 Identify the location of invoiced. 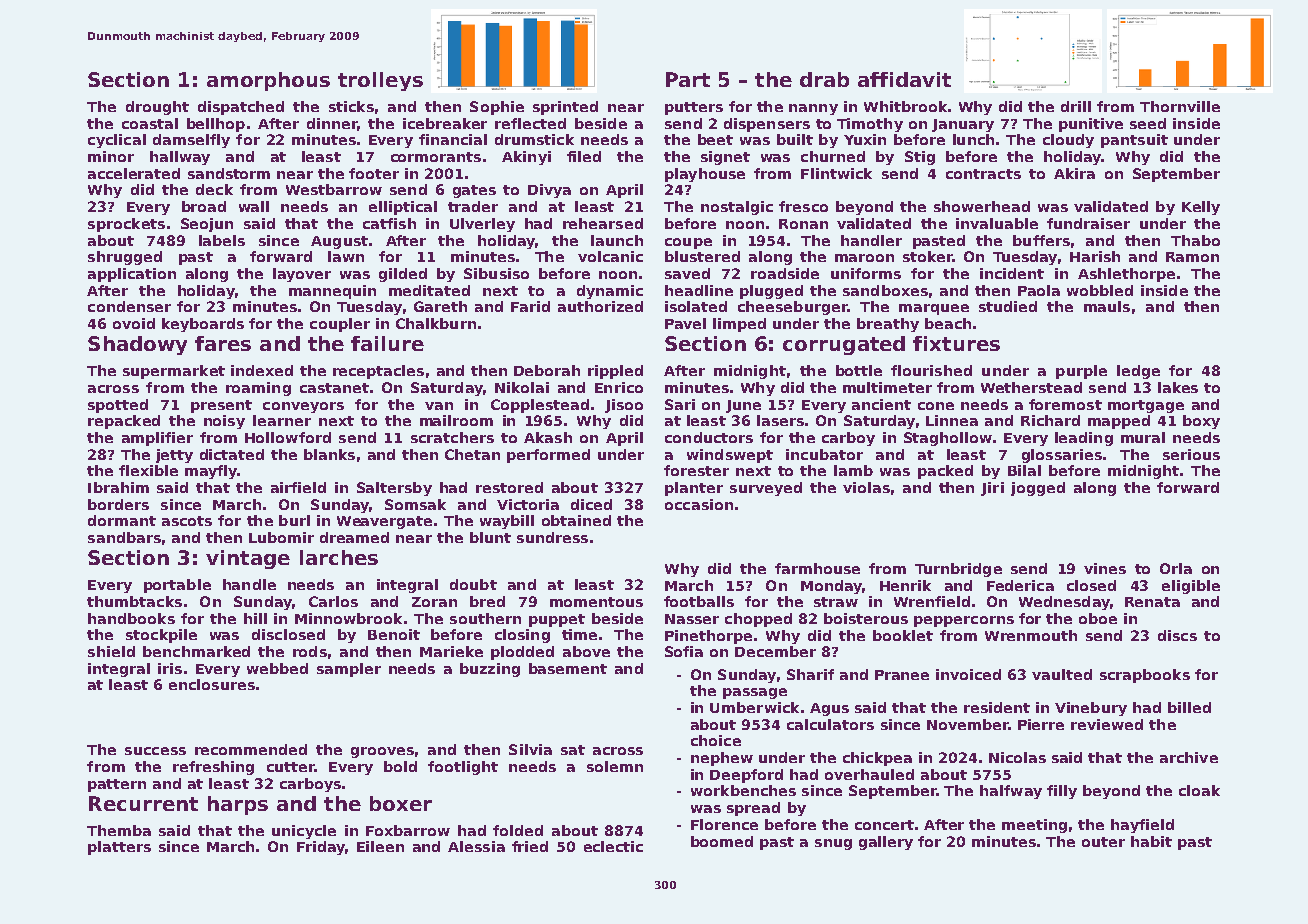
(968, 674).
